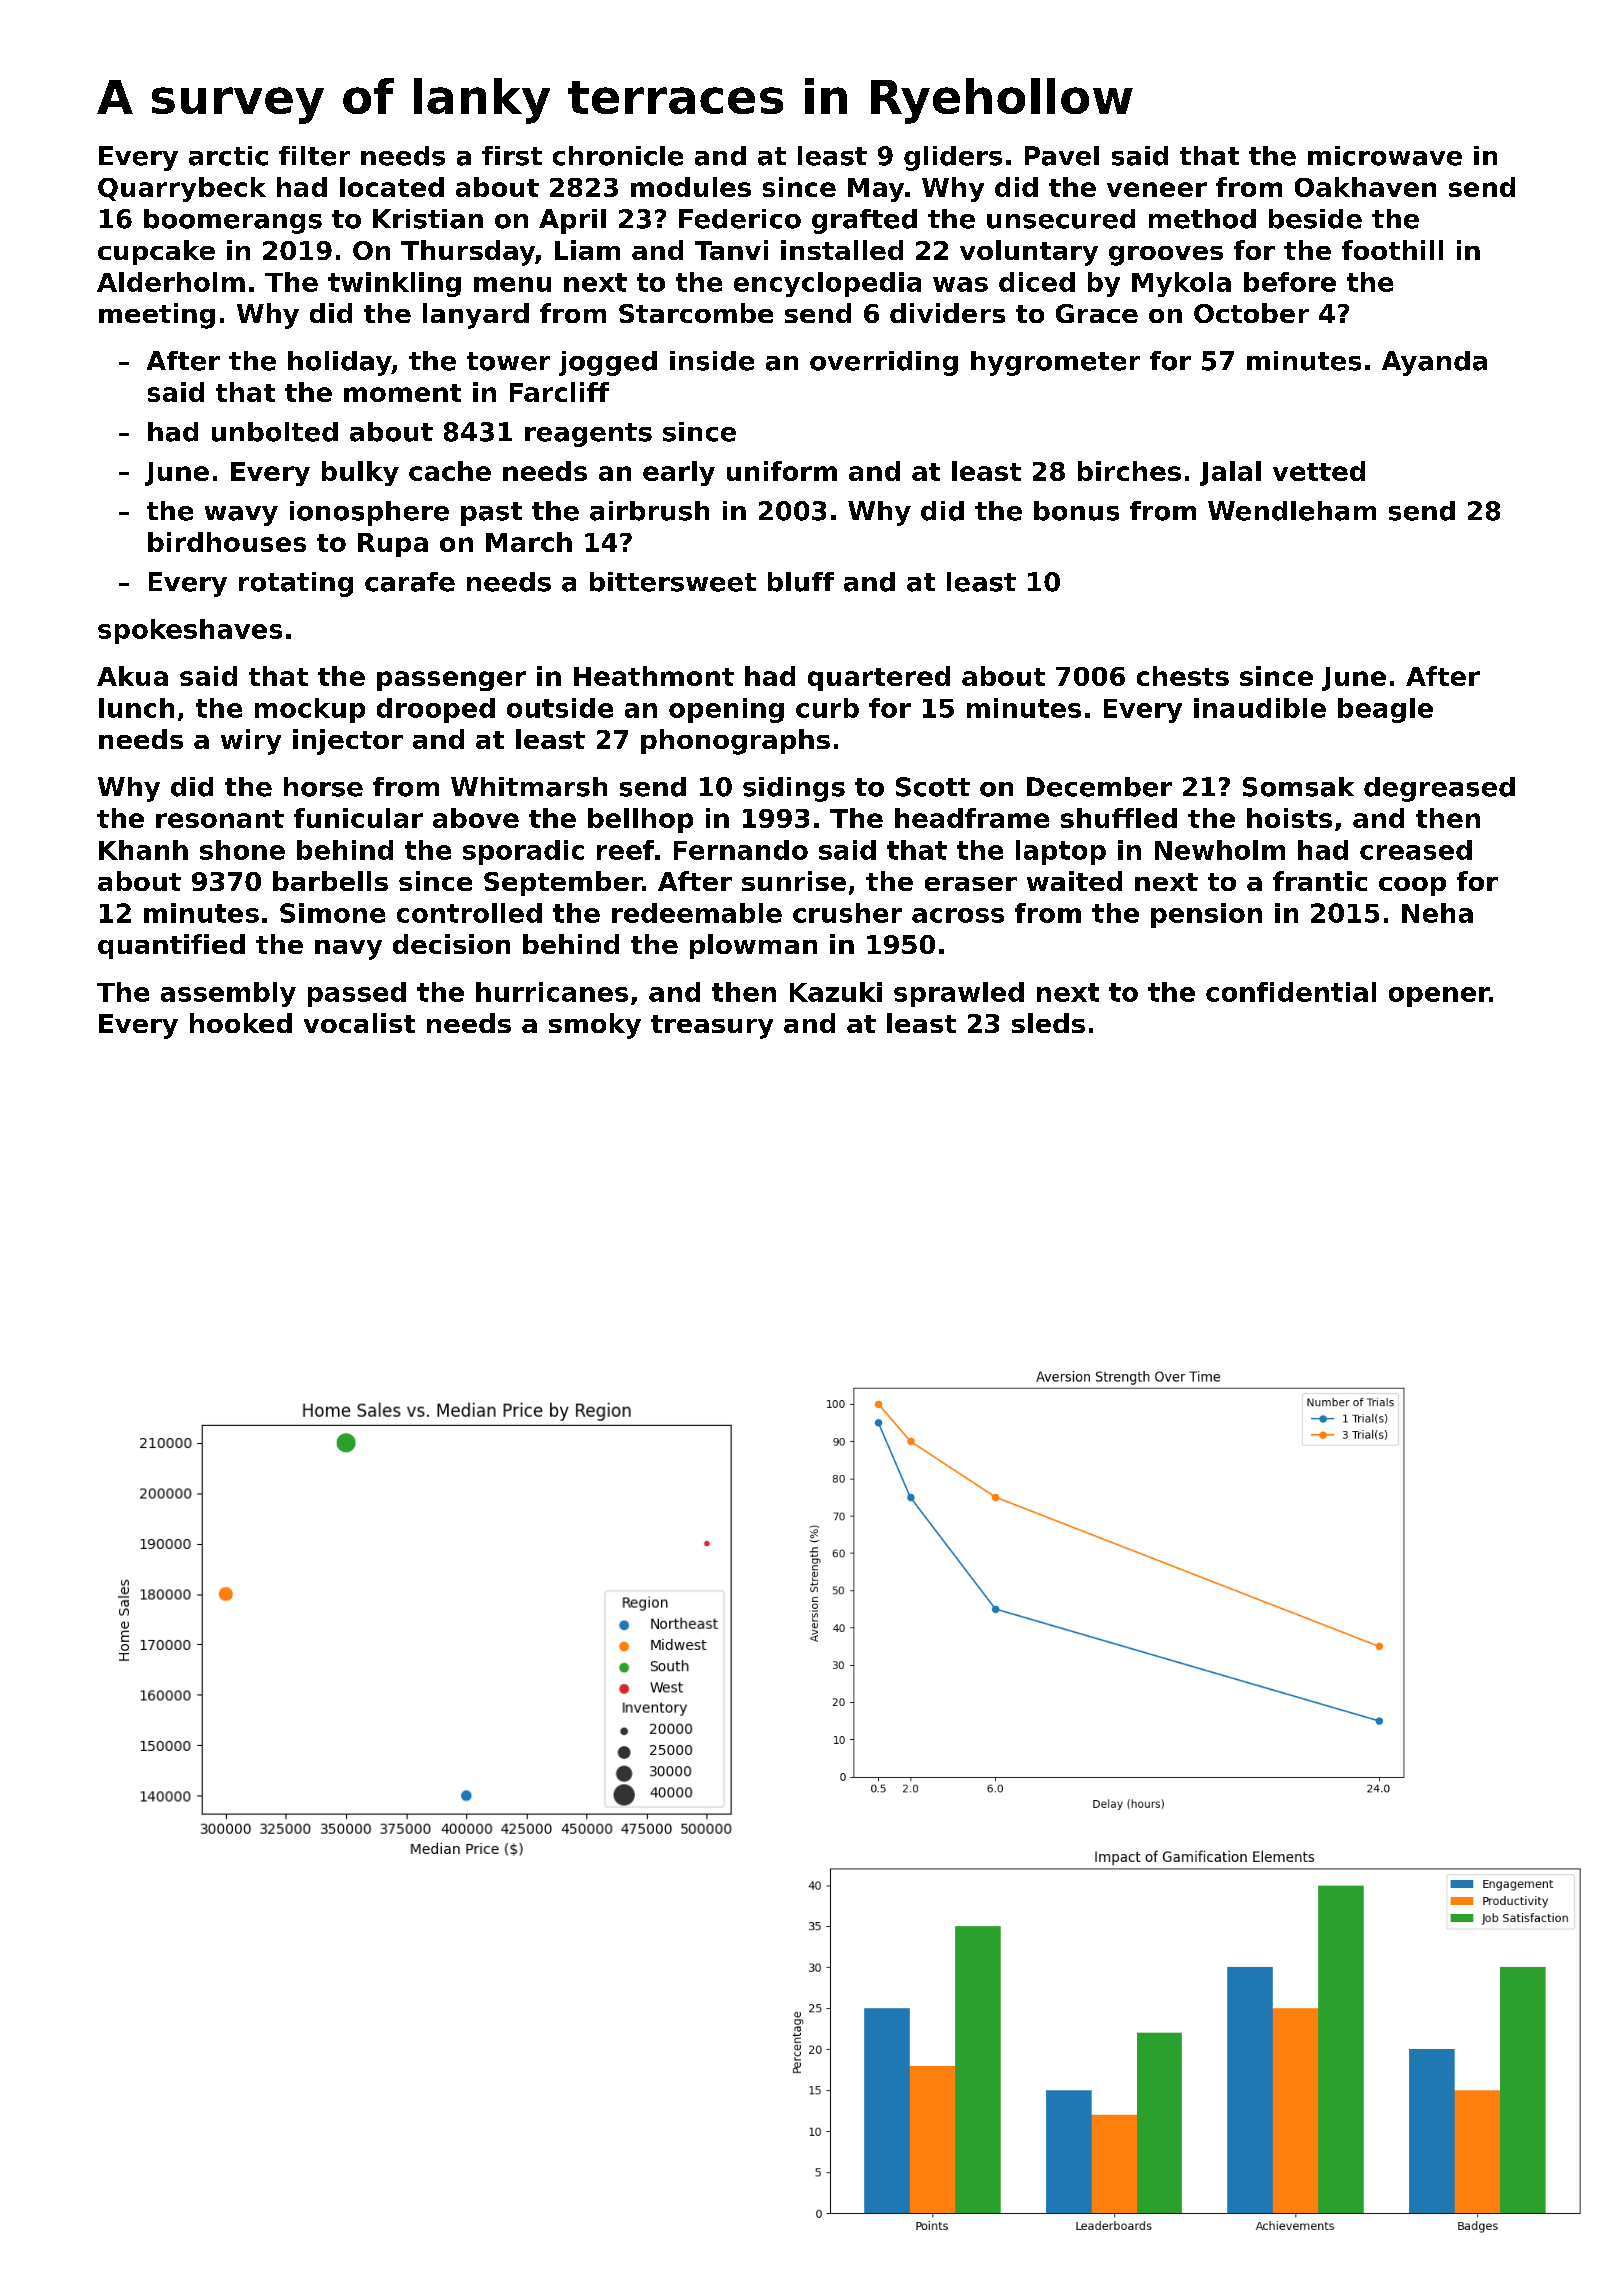 This image has width=1620, height=2292. Describe the element at coordinates (182, 189) in the image. I see `Quarrybeck` at that location.
